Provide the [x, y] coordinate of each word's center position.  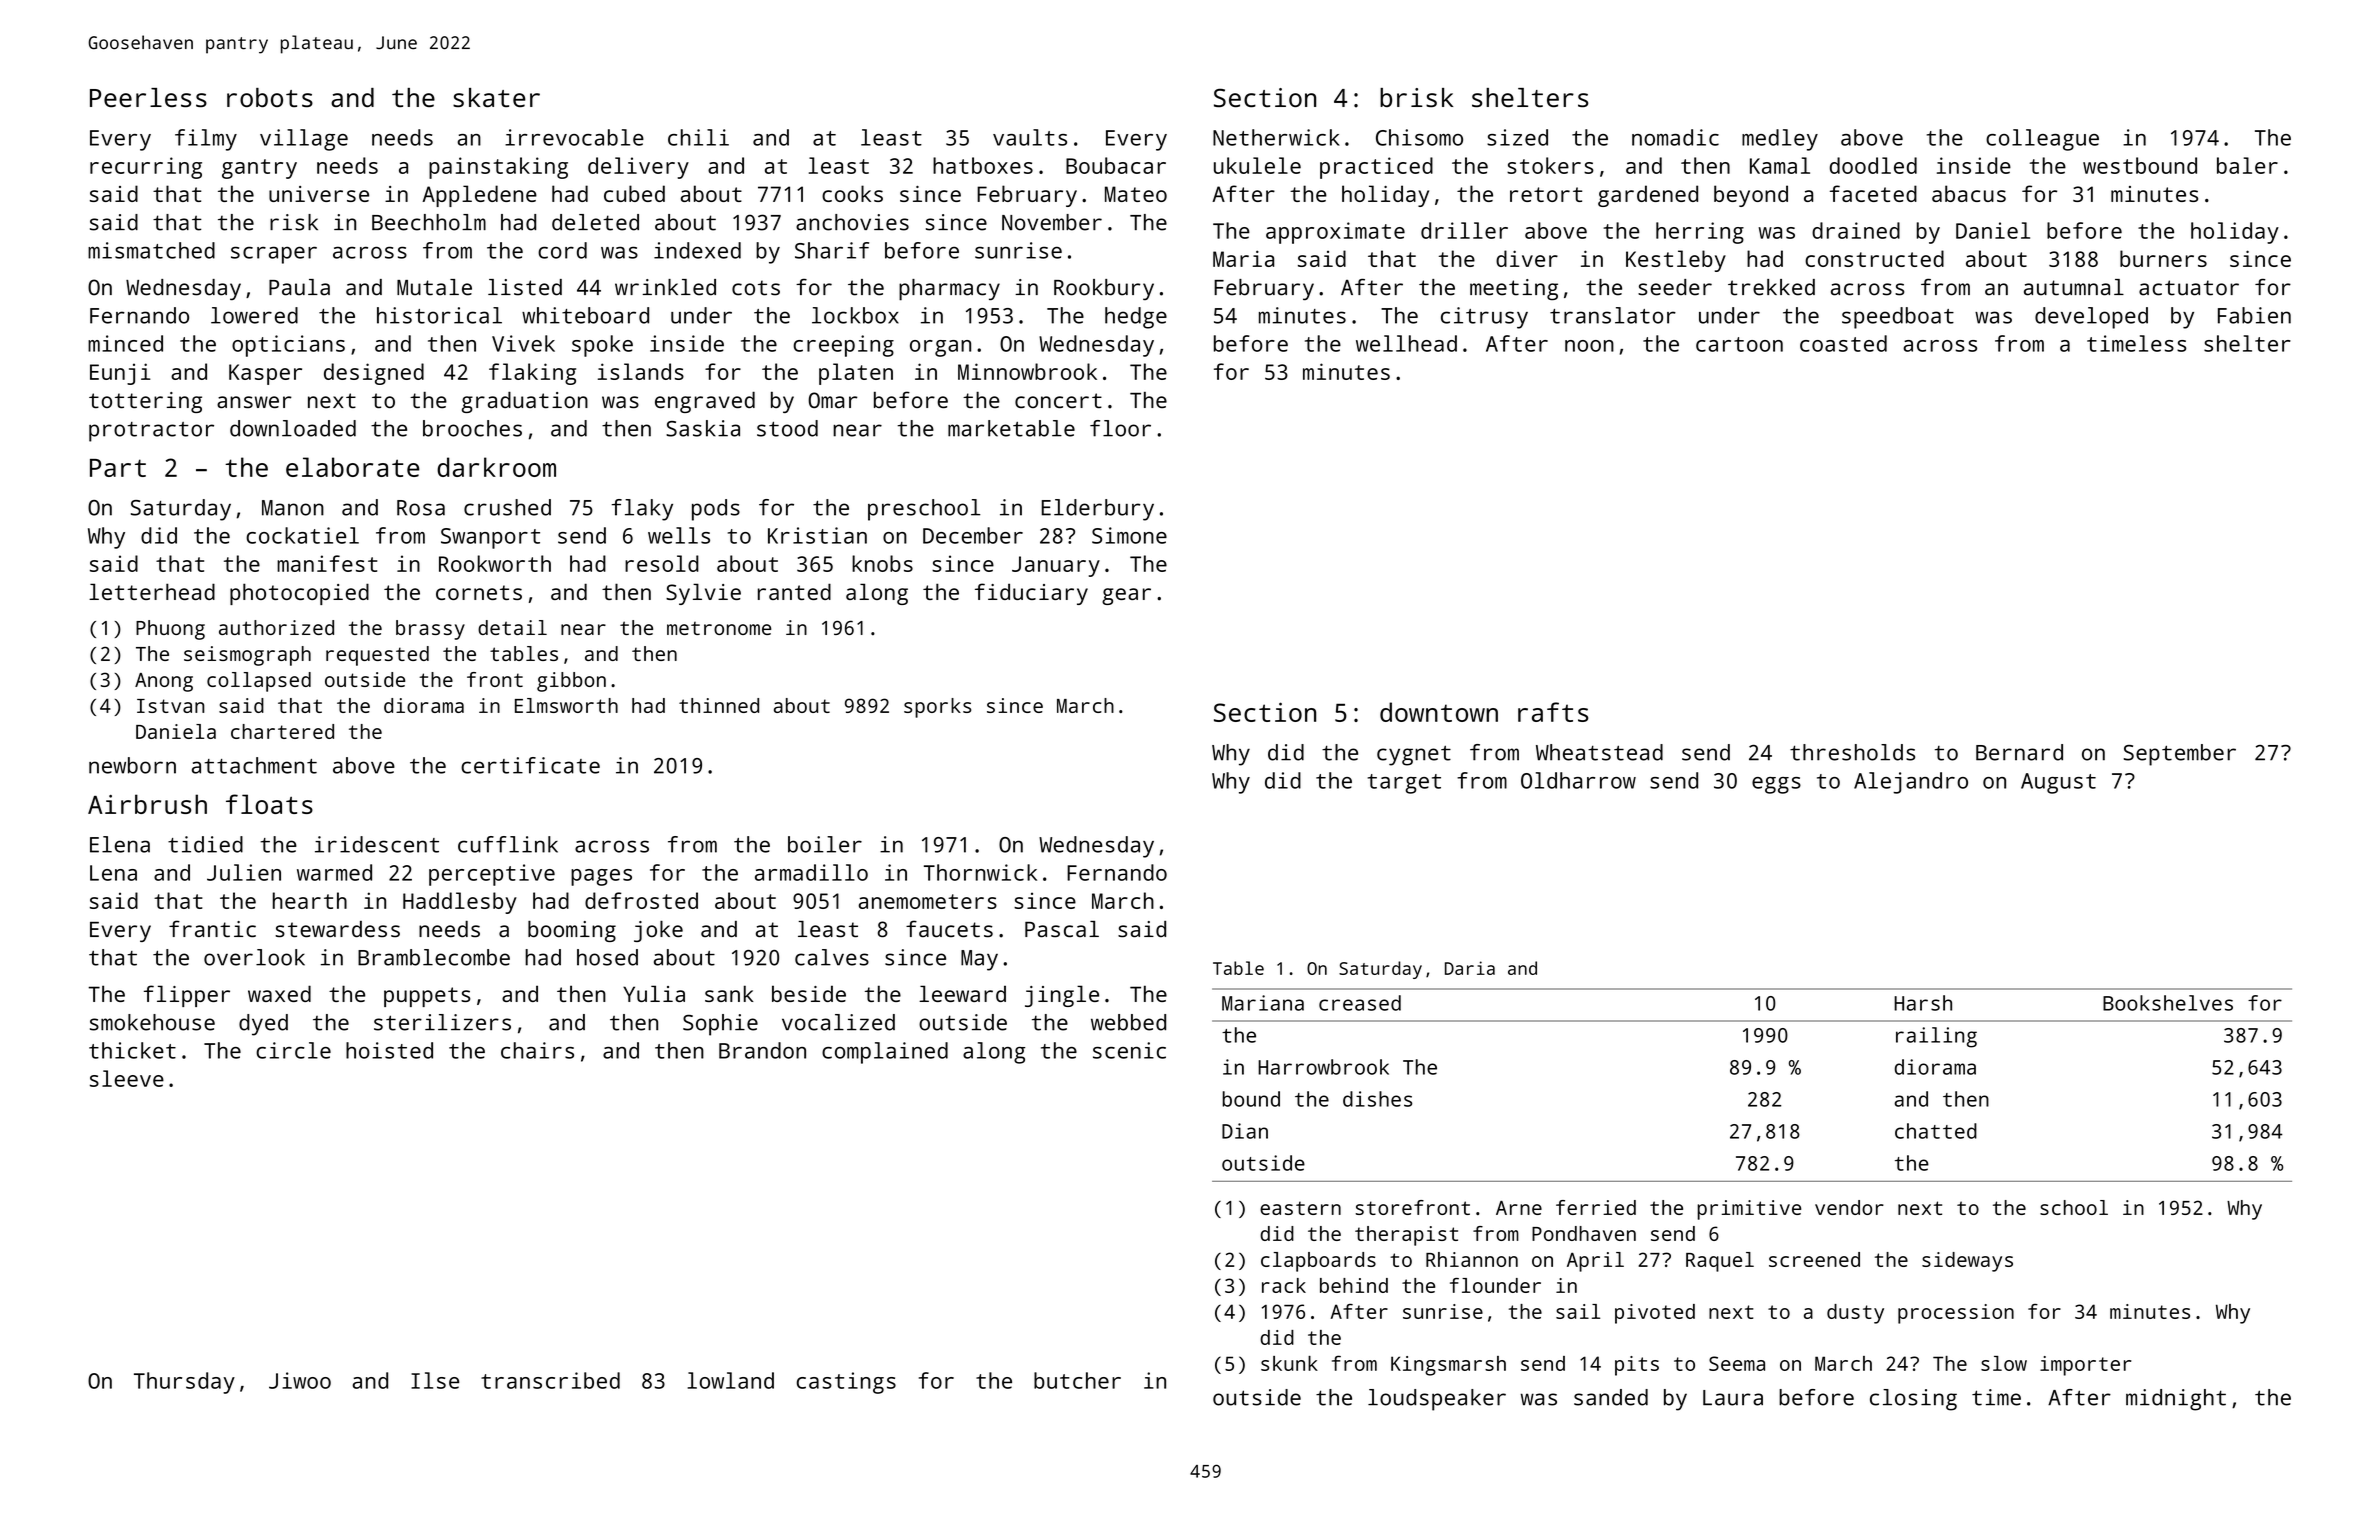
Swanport [490, 538]
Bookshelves [2168, 1003]
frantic [212, 928]
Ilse [435, 1380]
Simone [1129, 535]
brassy [430, 630]
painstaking [498, 168]
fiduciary [1031, 594]
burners [2163, 258]
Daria [1470, 968]
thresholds [1852, 752]
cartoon [1739, 344]
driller [1464, 230]
